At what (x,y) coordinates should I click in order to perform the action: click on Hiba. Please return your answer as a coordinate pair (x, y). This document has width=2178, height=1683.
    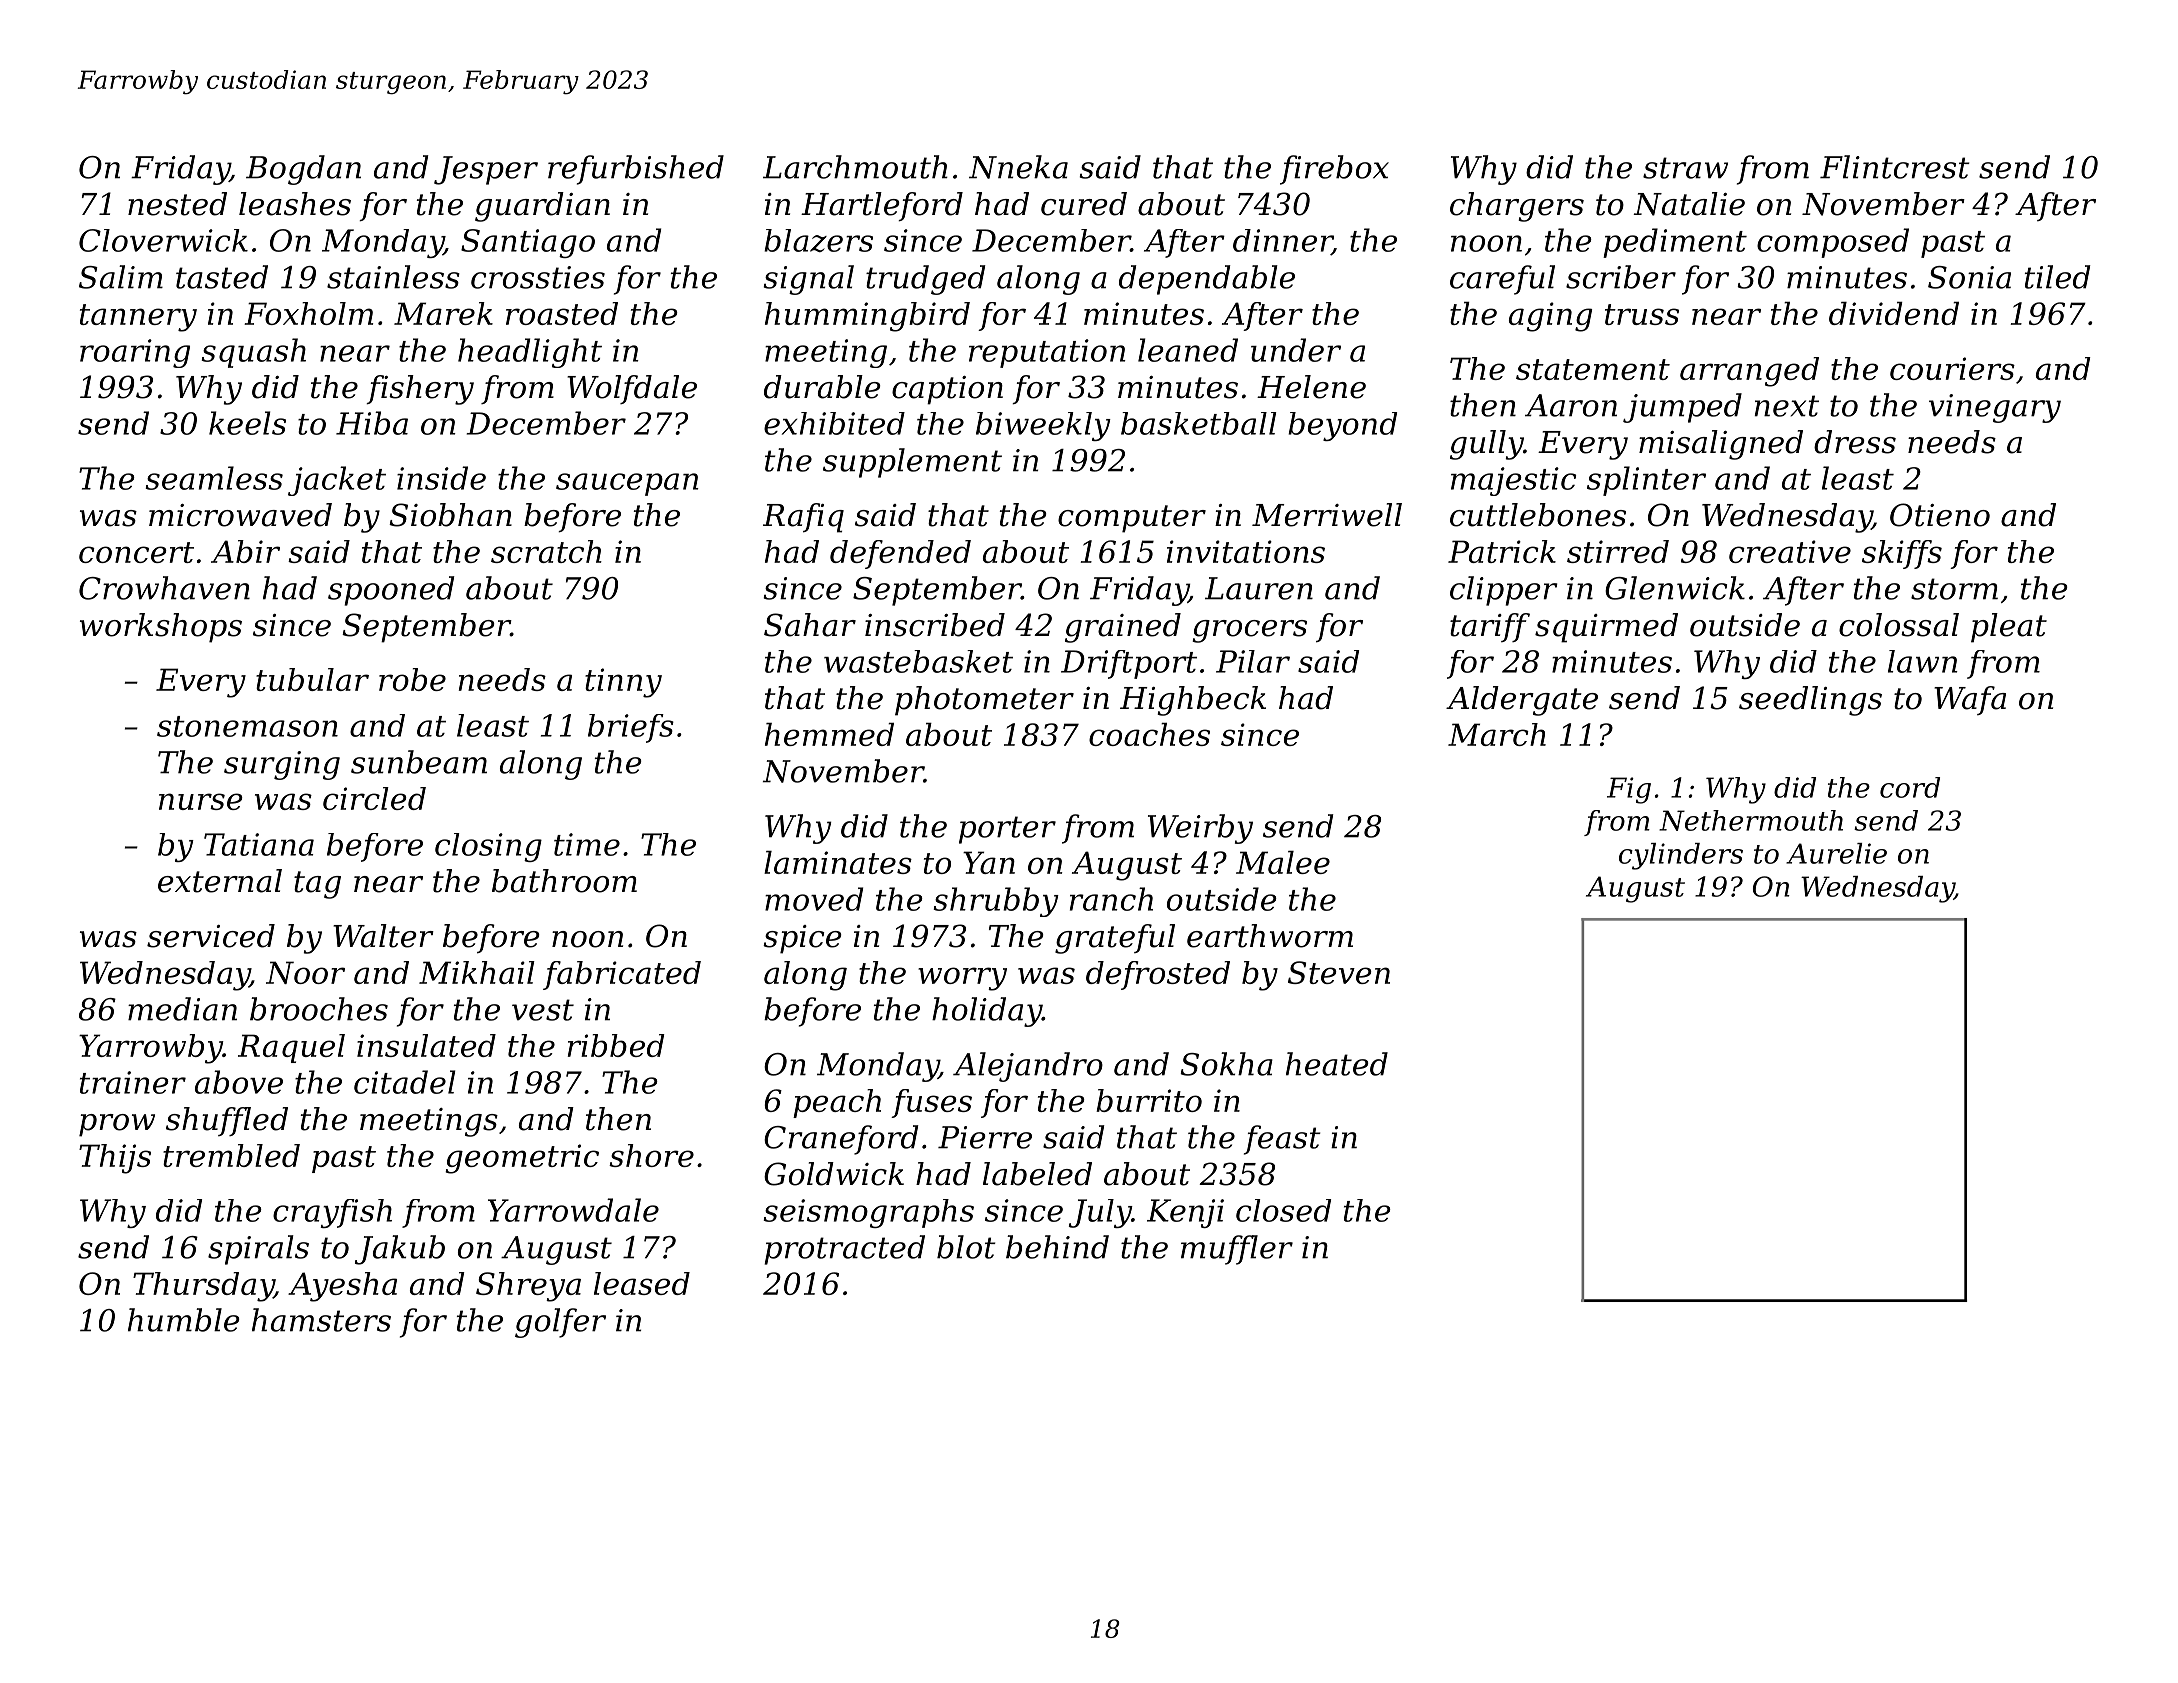
    Looking at the image, I should click on (372, 423).
